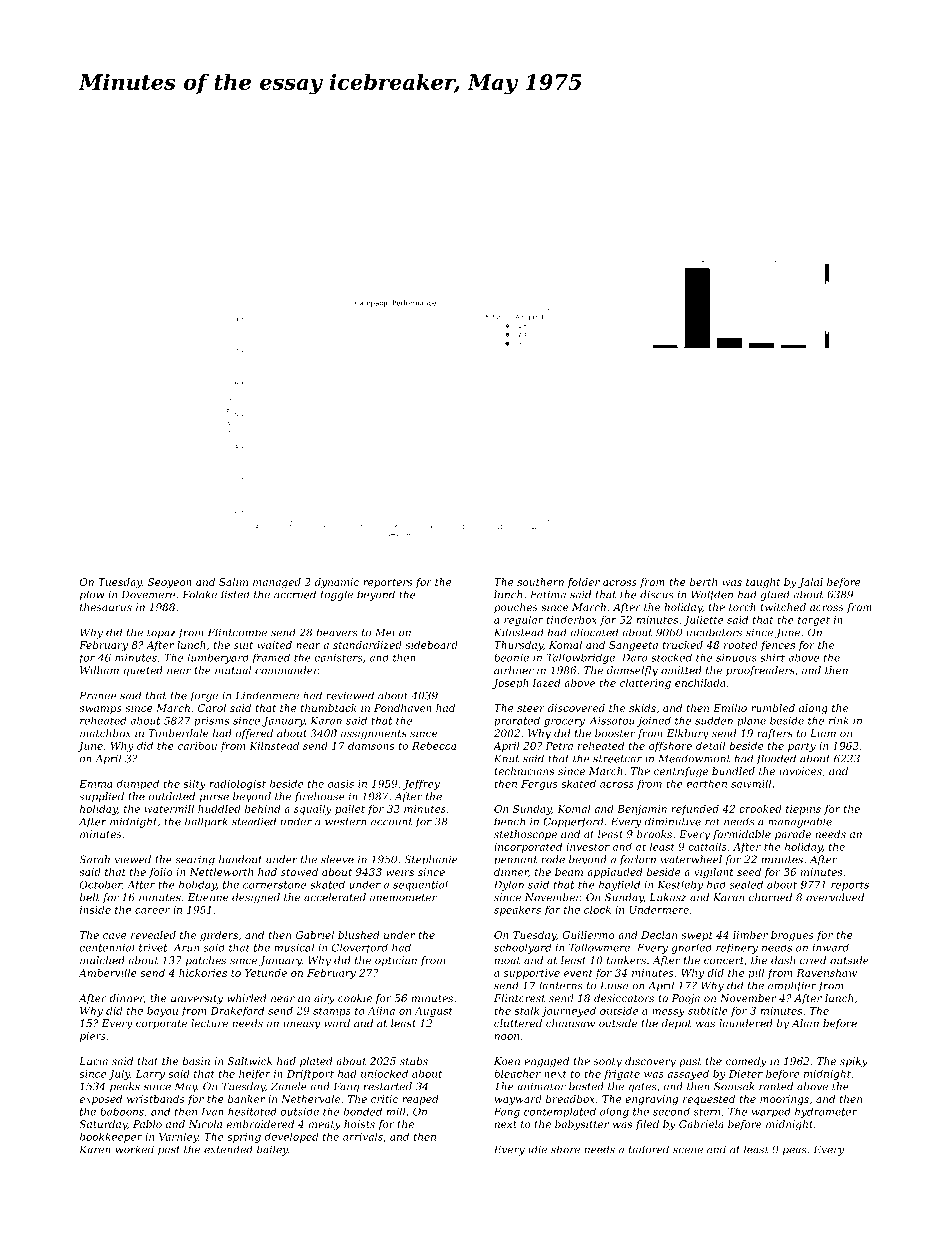 Image resolution: width=952 pixels, height=1233 pixels. I want to click on omitted, so click(681, 670).
